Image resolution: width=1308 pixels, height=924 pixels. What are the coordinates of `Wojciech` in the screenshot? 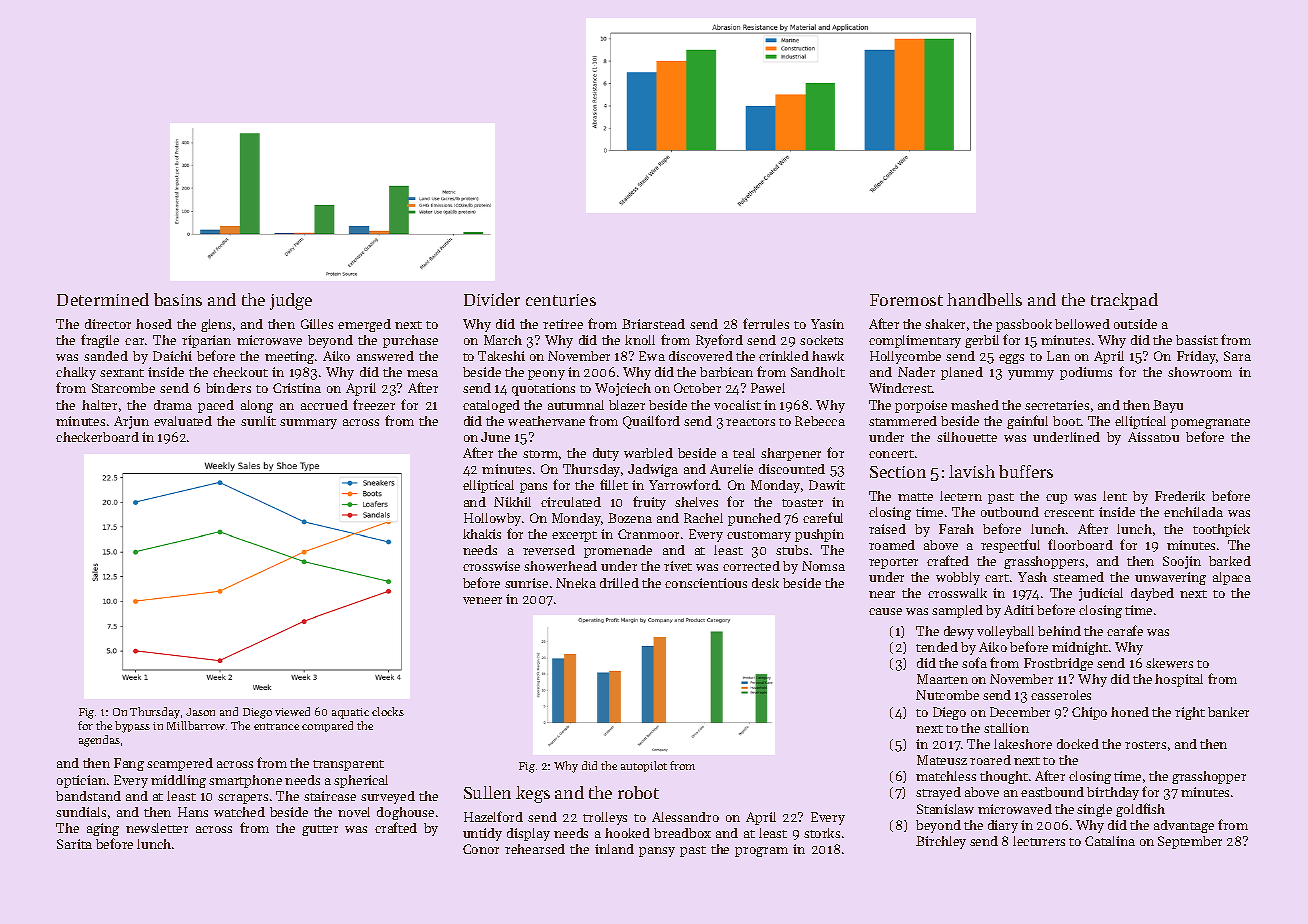 It's located at (623, 389).
